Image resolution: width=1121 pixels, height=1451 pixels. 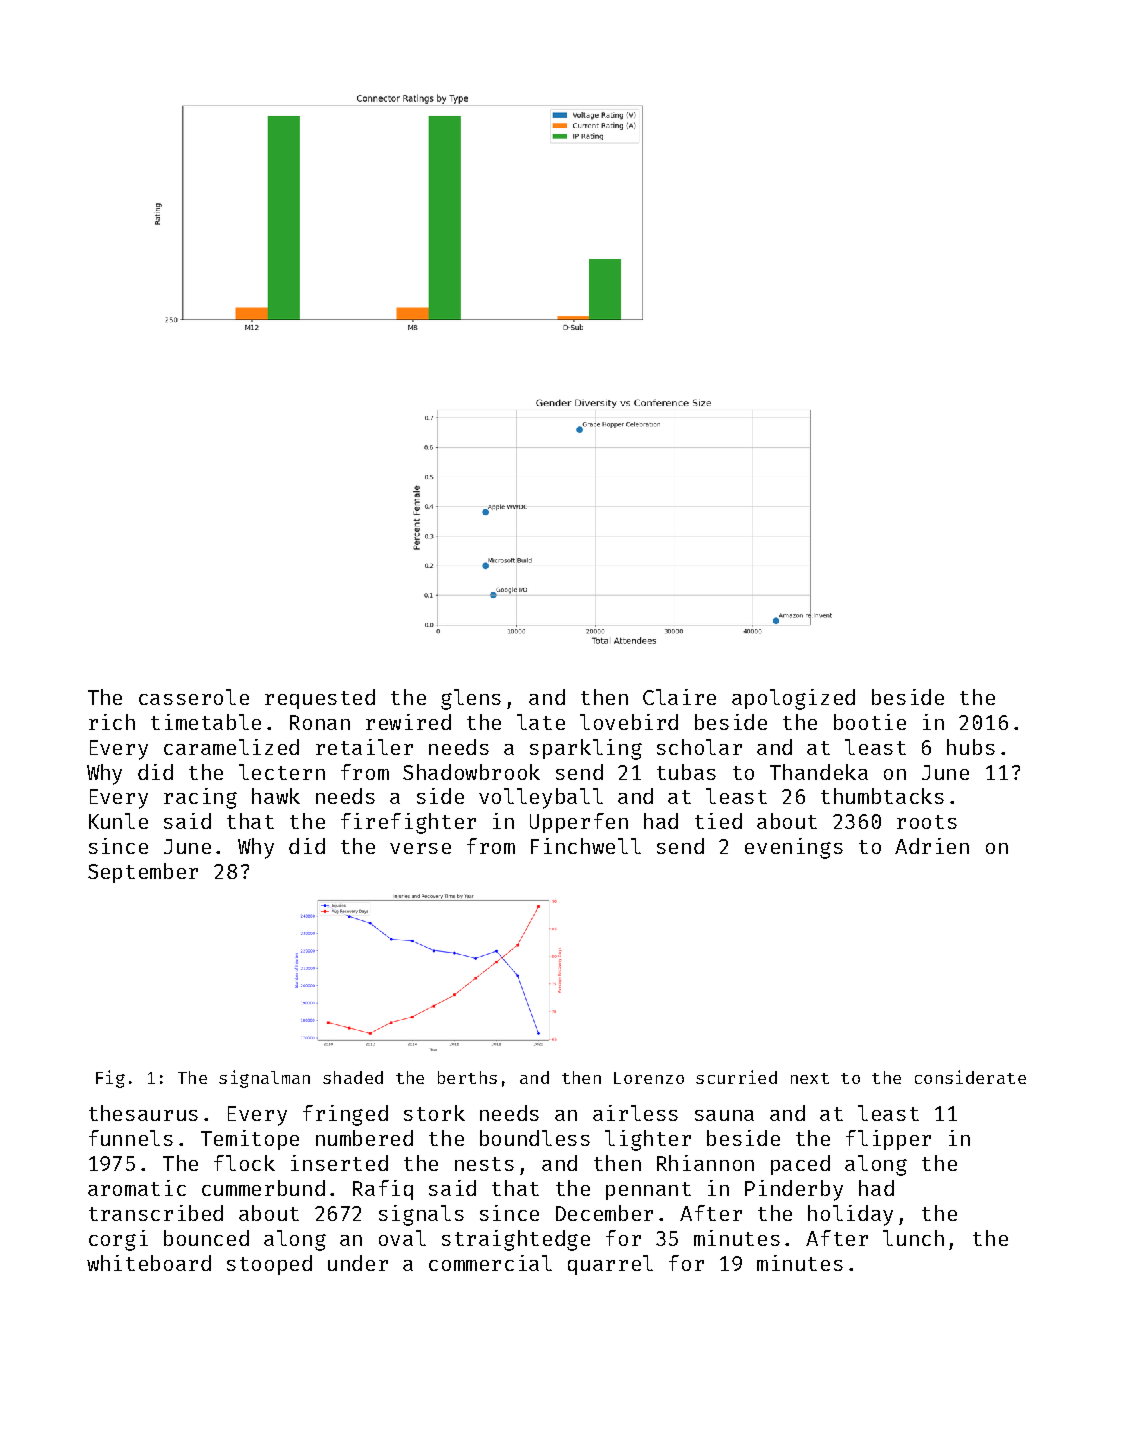 I want to click on whiteboard, so click(x=149, y=1263).
